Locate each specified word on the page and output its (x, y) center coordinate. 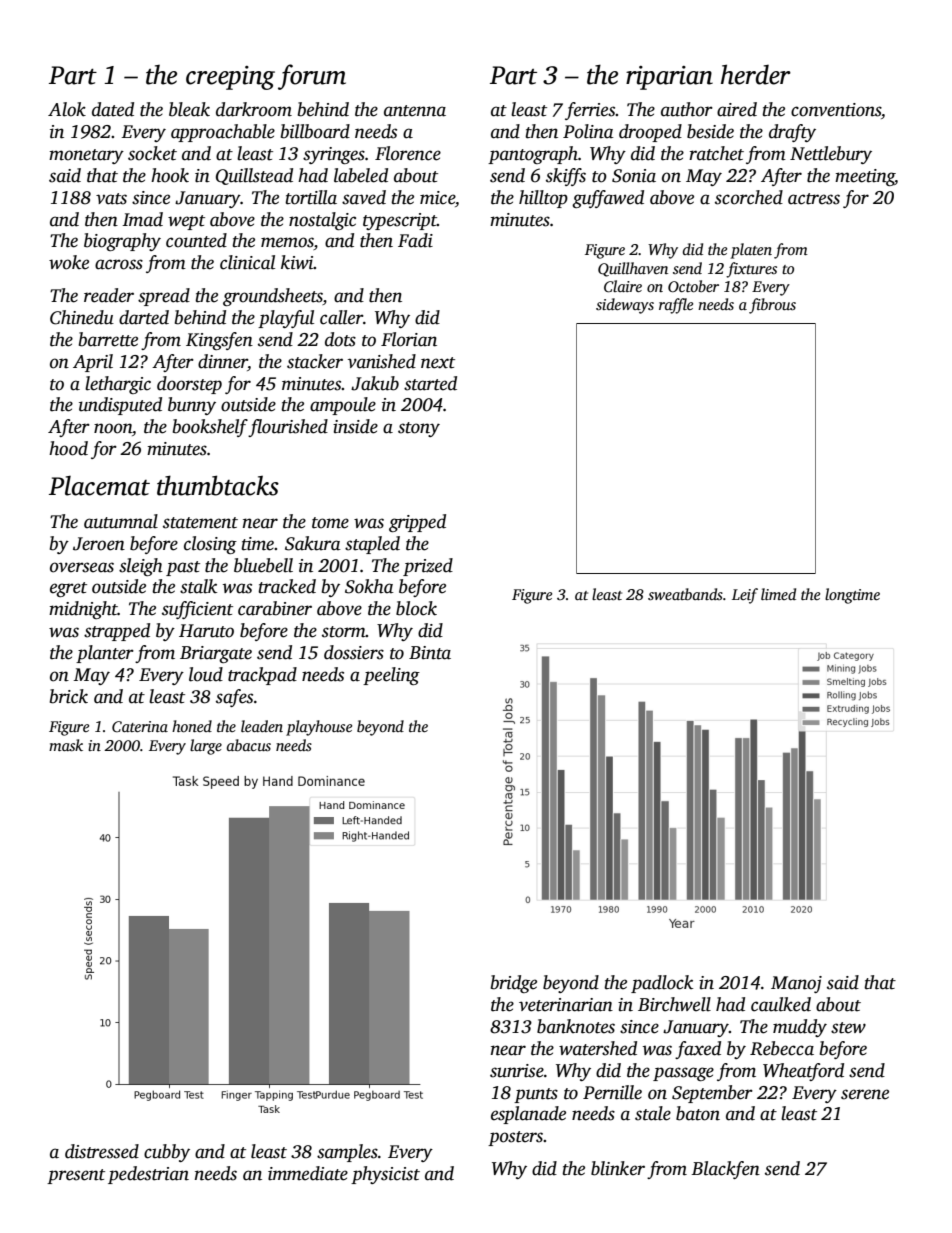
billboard (315, 131)
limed (778, 594)
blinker (618, 1168)
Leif (745, 596)
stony (419, 429)
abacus (249, 745)
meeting (865, 177)
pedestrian (148, 1175)
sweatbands (685, 594)
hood (68, 448)
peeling (391, 676)
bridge (514, 984)
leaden (262, 726)
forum (312, 77)
